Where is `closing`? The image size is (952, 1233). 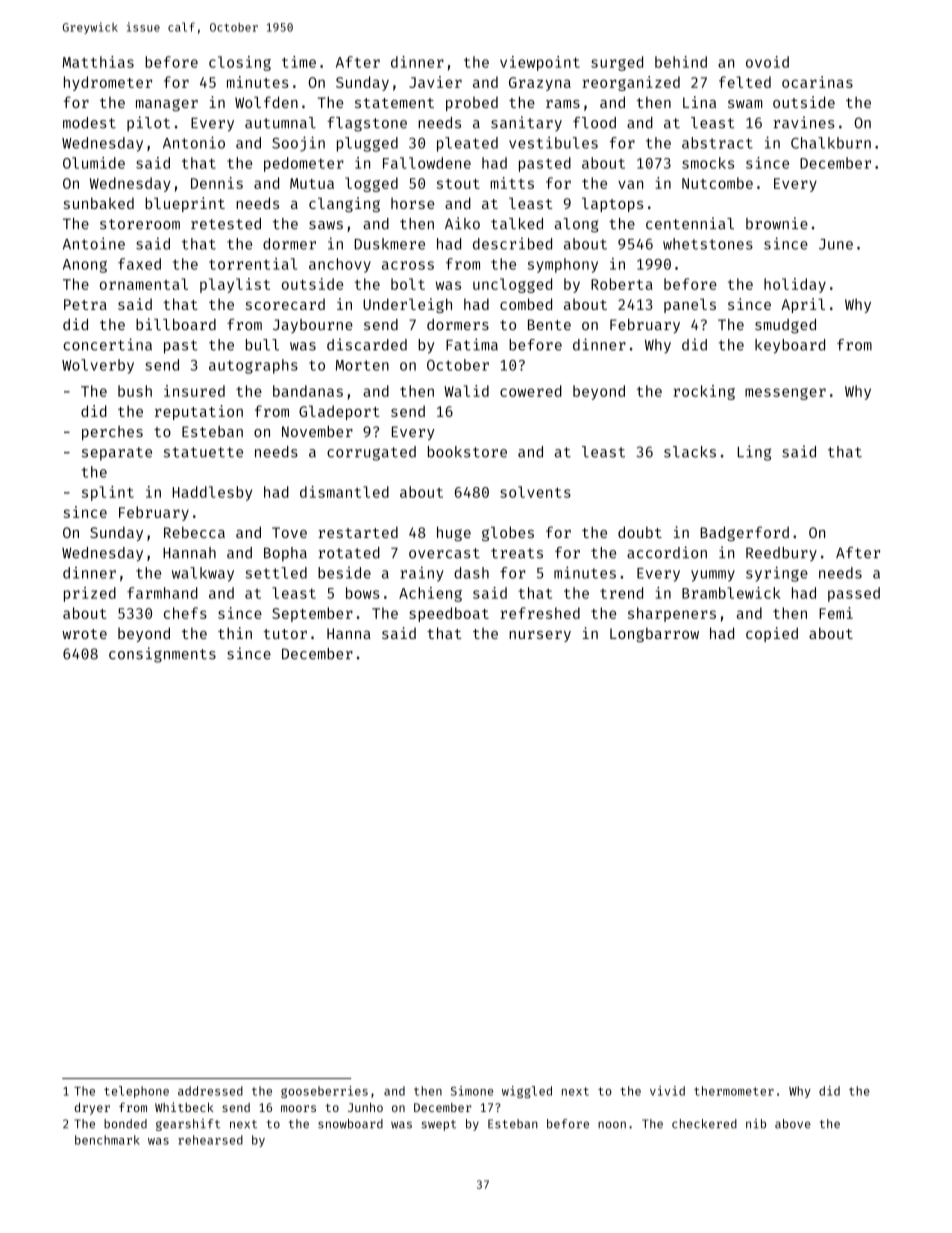
closing is located at coordinates (240, 63).
